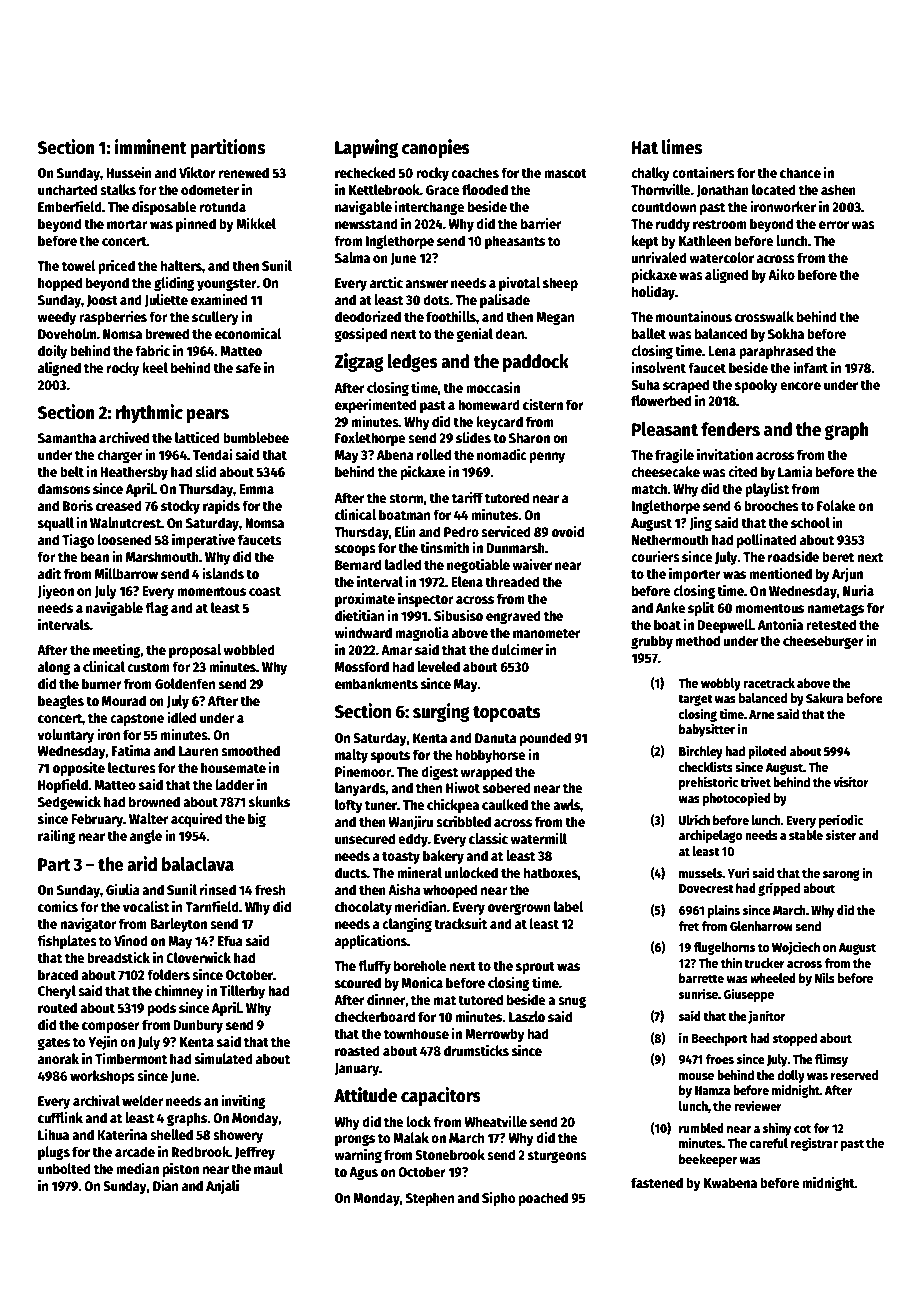 Image resolution: width=924 pixels, height=1308 pixels. Describe the element at coordinates (738, 872) in the page. I see `Yuri` at that location.
